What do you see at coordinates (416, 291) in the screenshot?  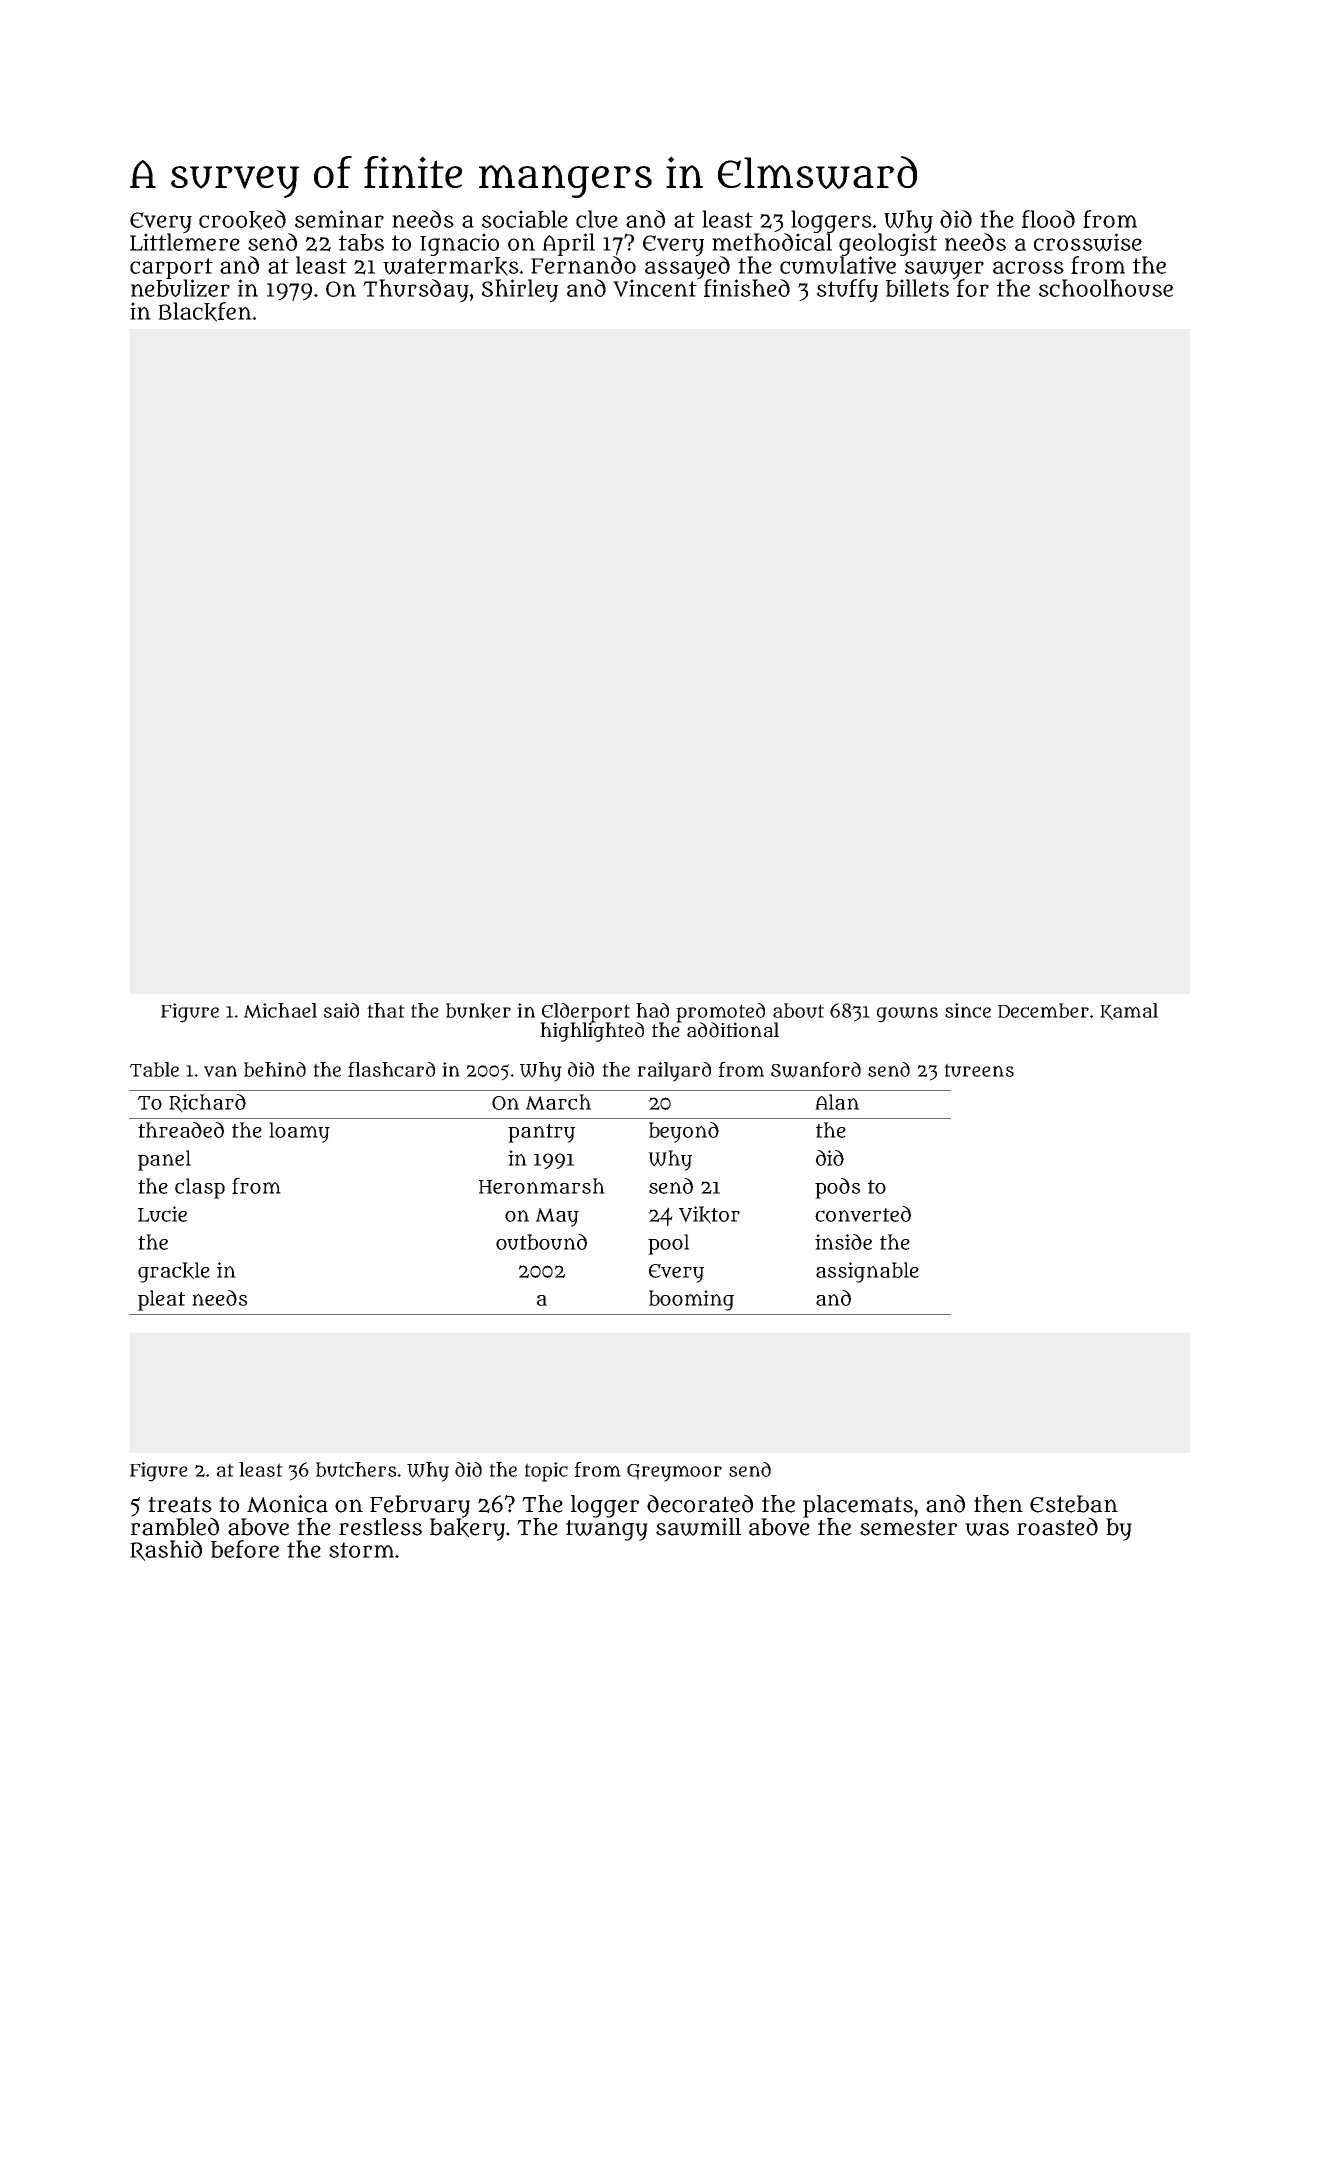 I see `Thursday` at bounding box center [416, 291].
